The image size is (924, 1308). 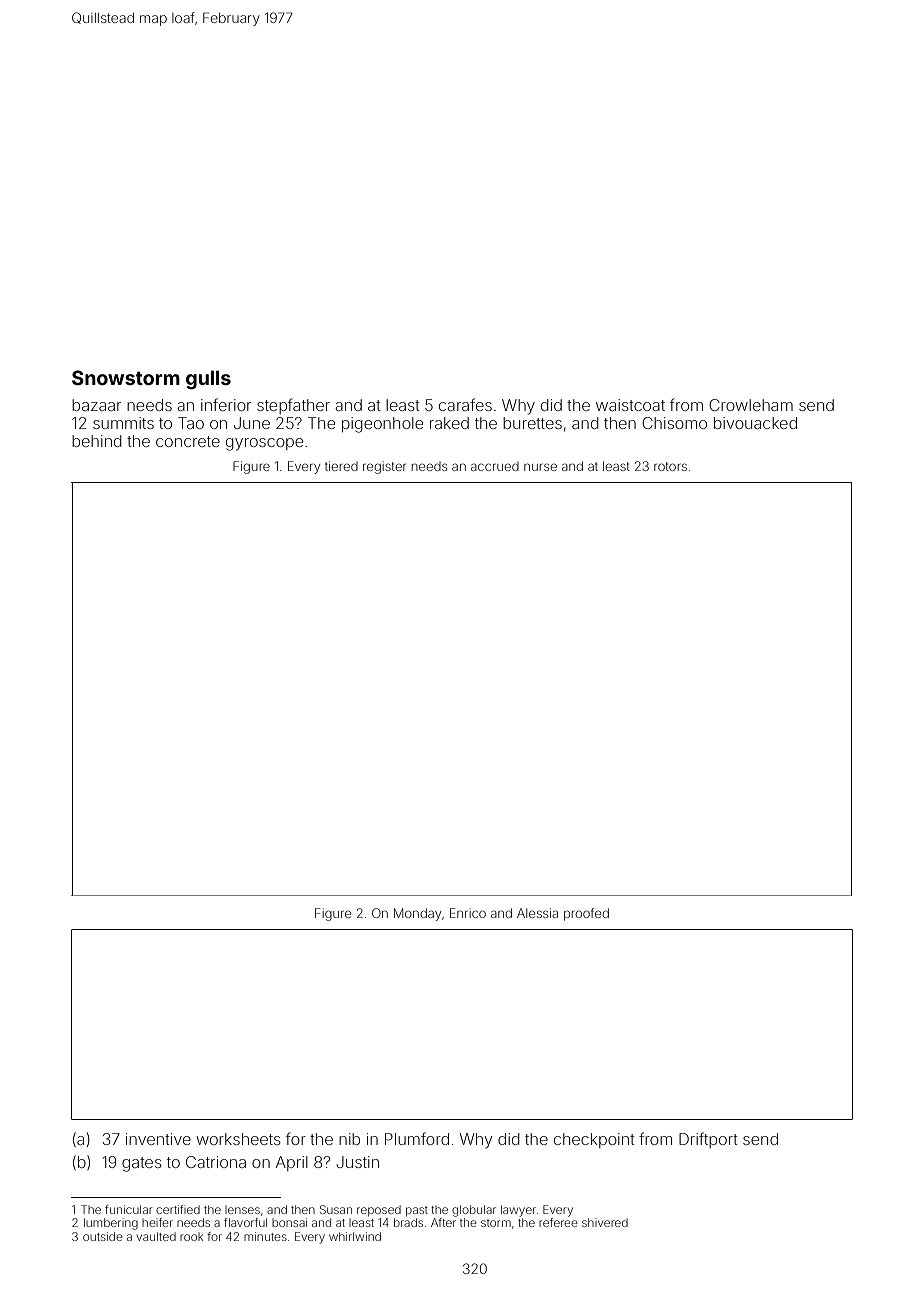 I want to click on Crowleham, so click(x=751, y=405).
